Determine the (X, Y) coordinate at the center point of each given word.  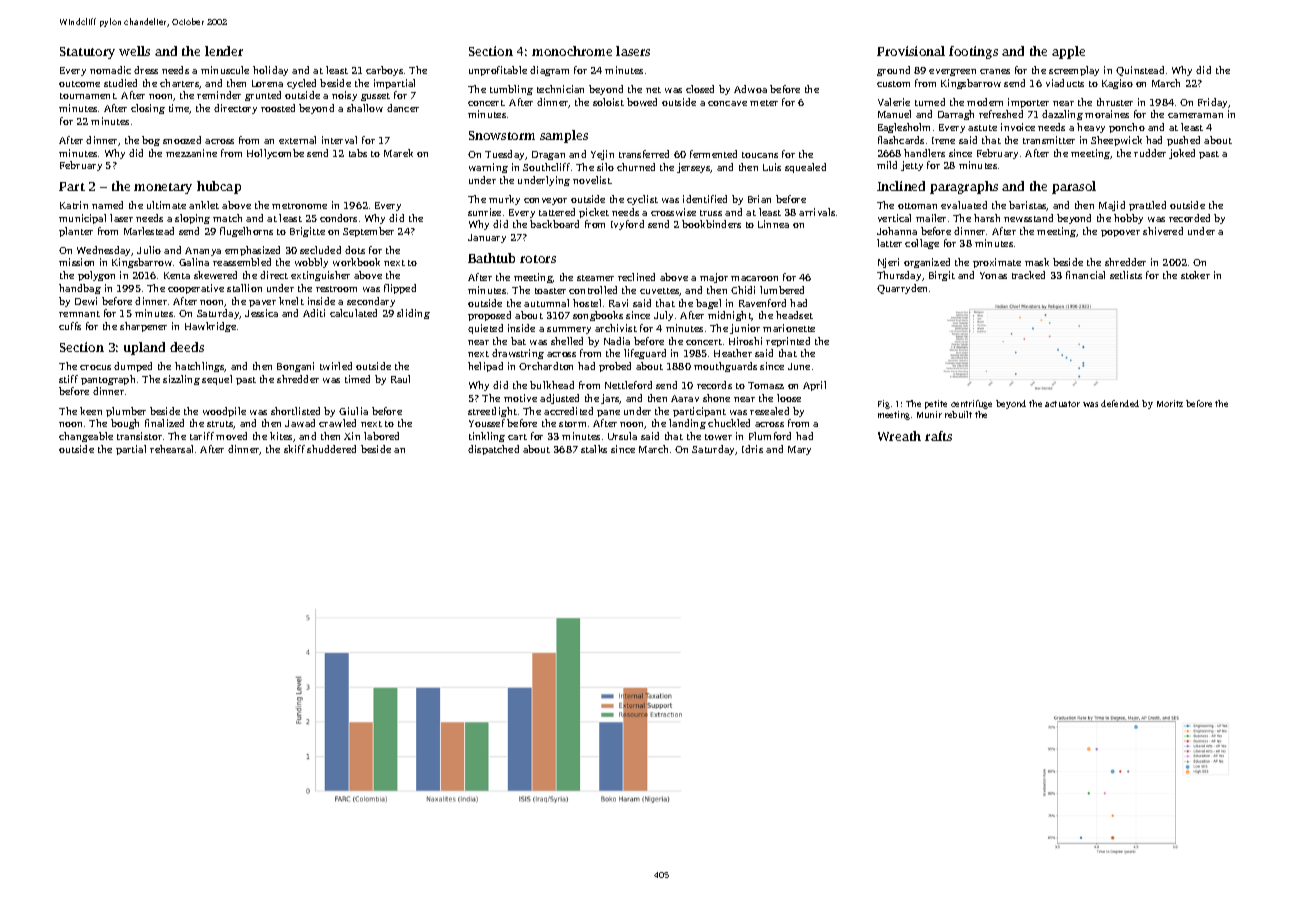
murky (504, 200)
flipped (400, 289)
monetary (163, 188)
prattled (1147, 206)
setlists (1126, 275)
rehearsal (171, 449)
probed (615, 367)
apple (1068, 52)
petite (936, 404)
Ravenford (762, 303)
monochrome (572, 51)
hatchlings (200, 367)
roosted (278, 108)
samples (564, 136)
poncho (1127, 128)
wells (134, 51)
